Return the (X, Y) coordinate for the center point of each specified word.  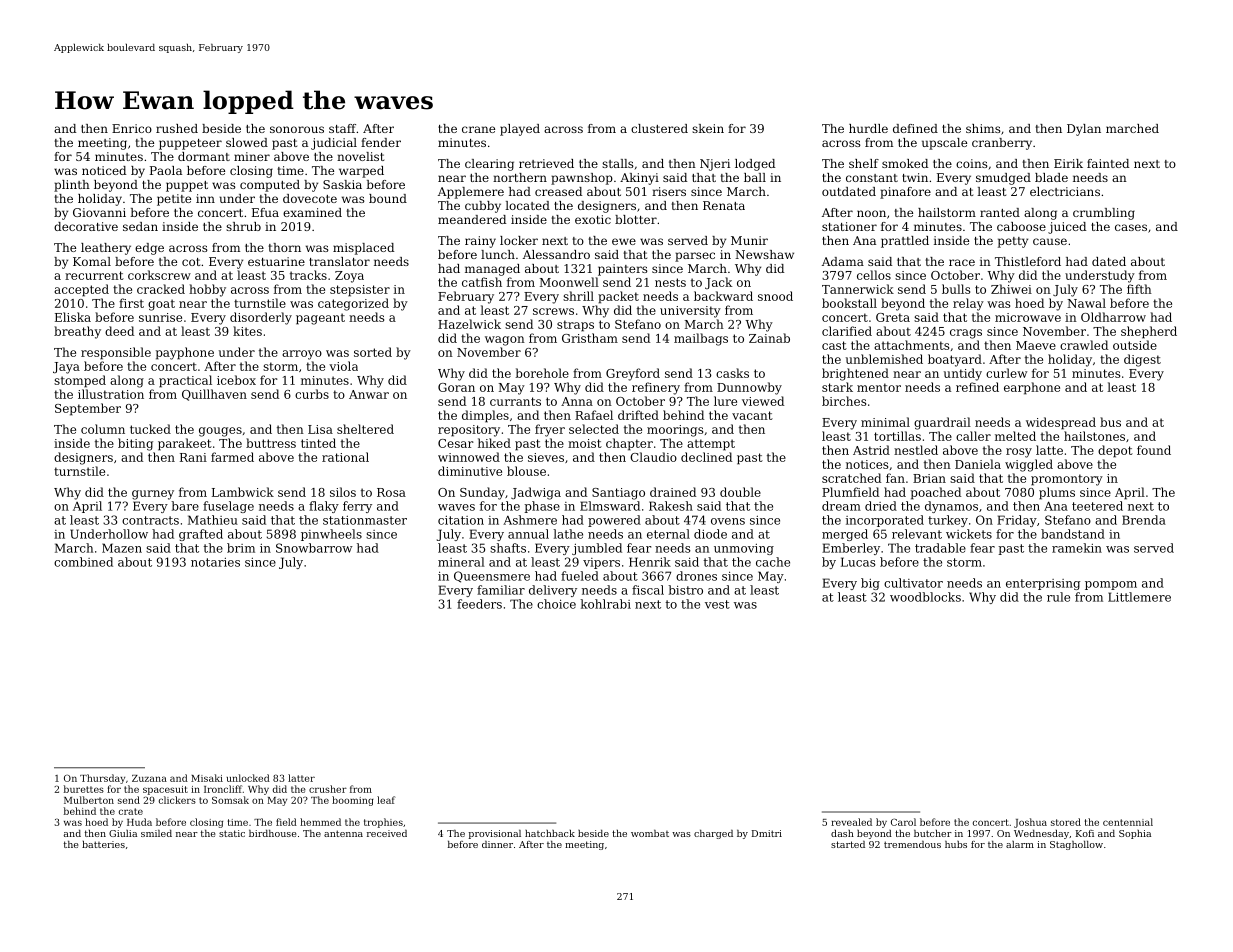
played (520, 130)
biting (135, 444)
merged (845, 535)
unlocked (248, 778)
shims (983, 128)
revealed (851, 822)
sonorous (297, 129)
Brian (929, 478)
